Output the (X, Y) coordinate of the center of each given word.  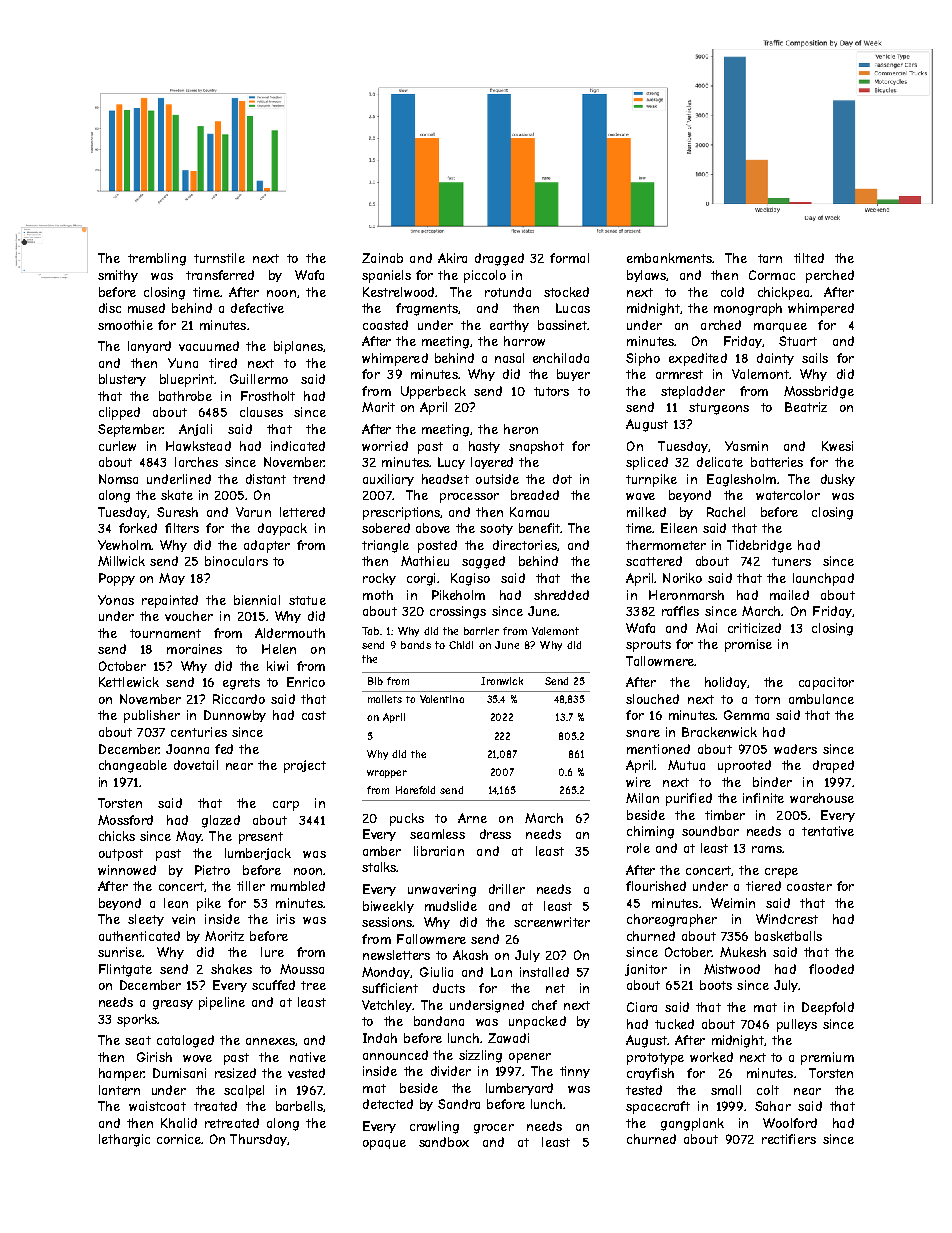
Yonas (116, 600)
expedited (698, 359)
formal (569, 258)
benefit (539, 528)
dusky (838, 480)
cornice (179, 1139)
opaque (384, 1145)
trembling (157, 259)
